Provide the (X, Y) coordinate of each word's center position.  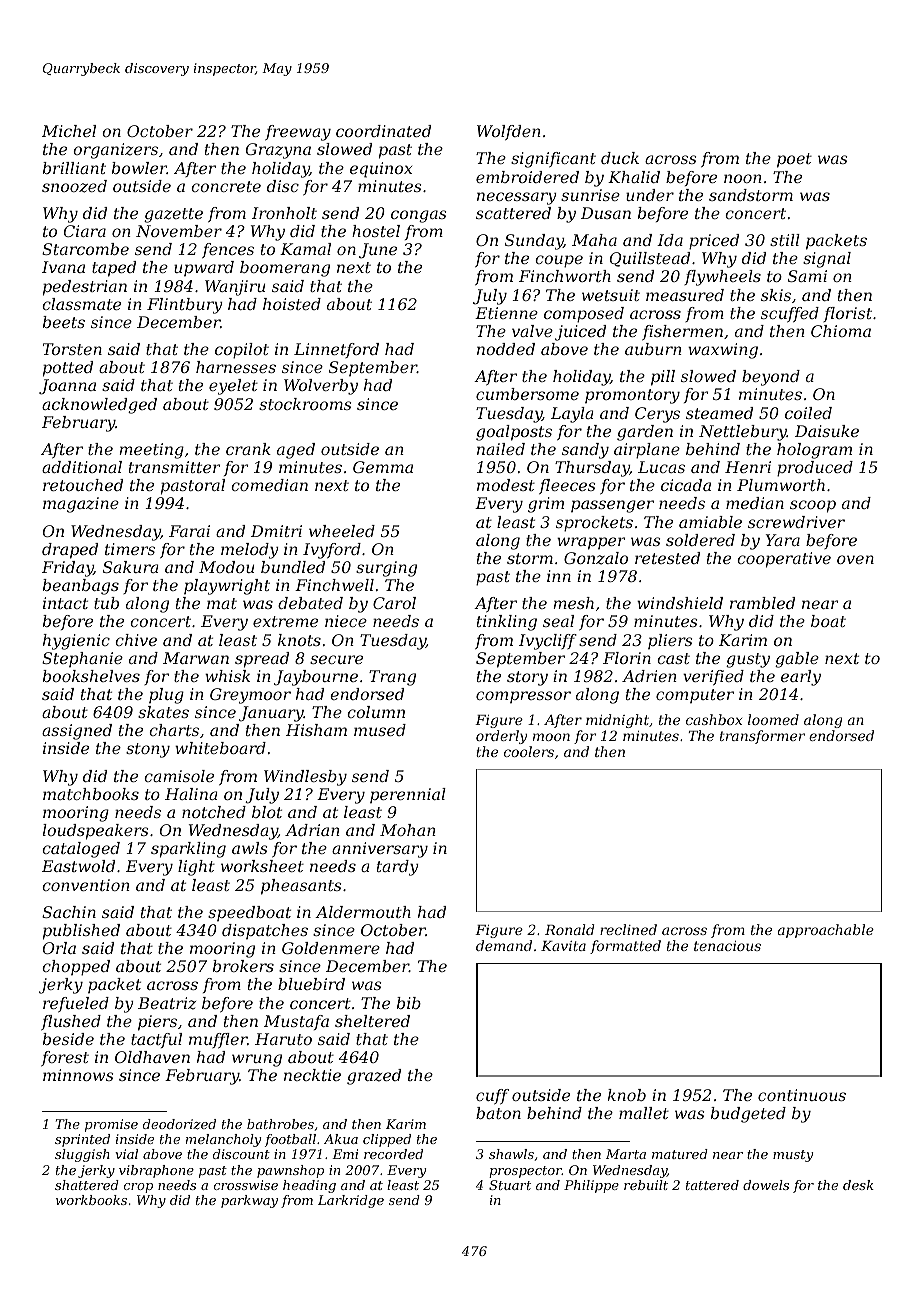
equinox (381, 170)
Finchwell (334, 585)
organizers (115, 151)
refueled (76, 1004)
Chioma (841, 331)
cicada (686, 485)
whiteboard (220, 748)
